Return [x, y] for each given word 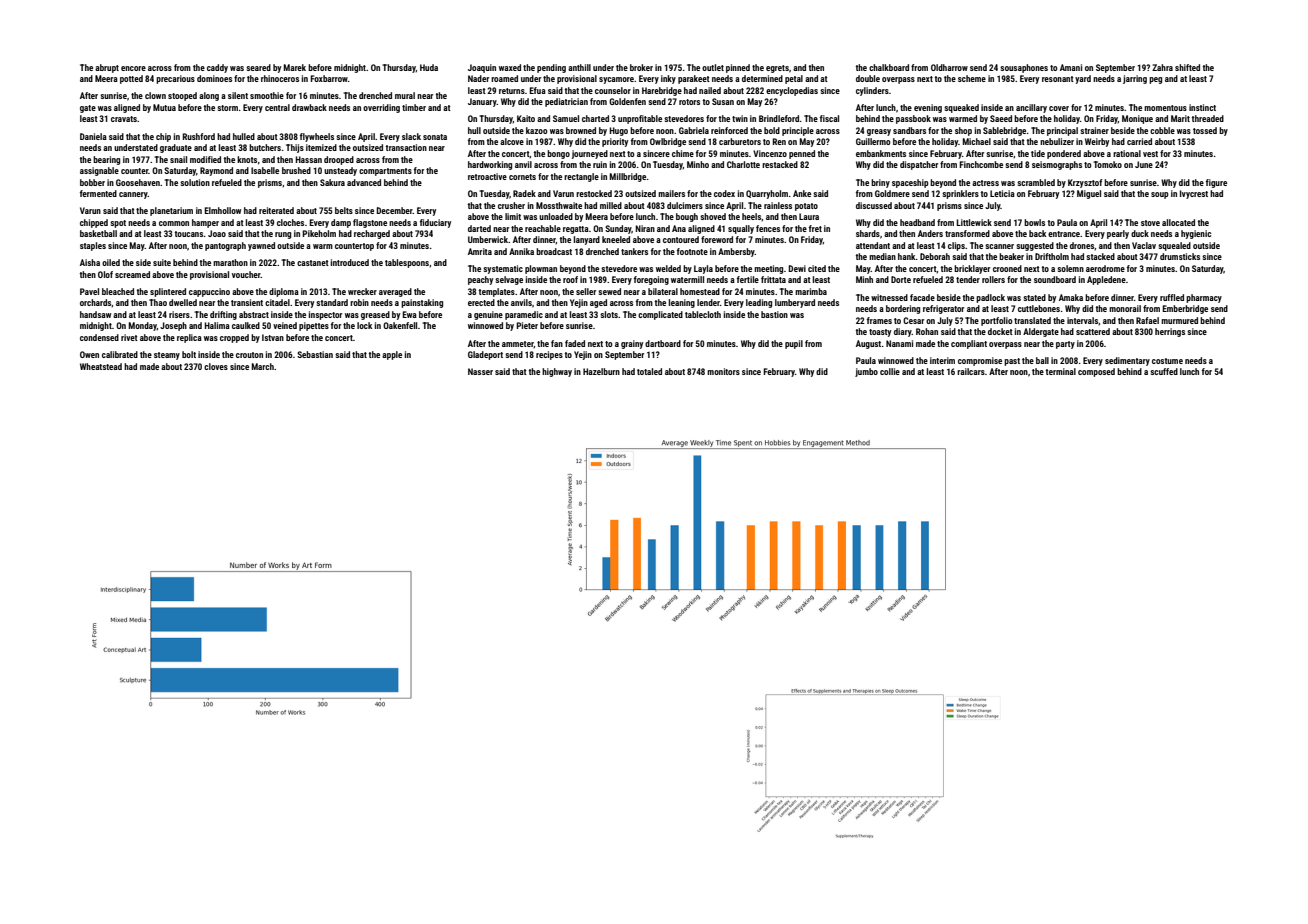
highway [557, 372]
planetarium [171, 211]
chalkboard [889, 67]
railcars [971, 371]
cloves [216, 366]
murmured [1179, 320]
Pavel [89, 291]
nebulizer [1057, 141]
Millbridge [627, 177]
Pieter [527, 325]
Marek [294, 67]
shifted [1187, 67]
